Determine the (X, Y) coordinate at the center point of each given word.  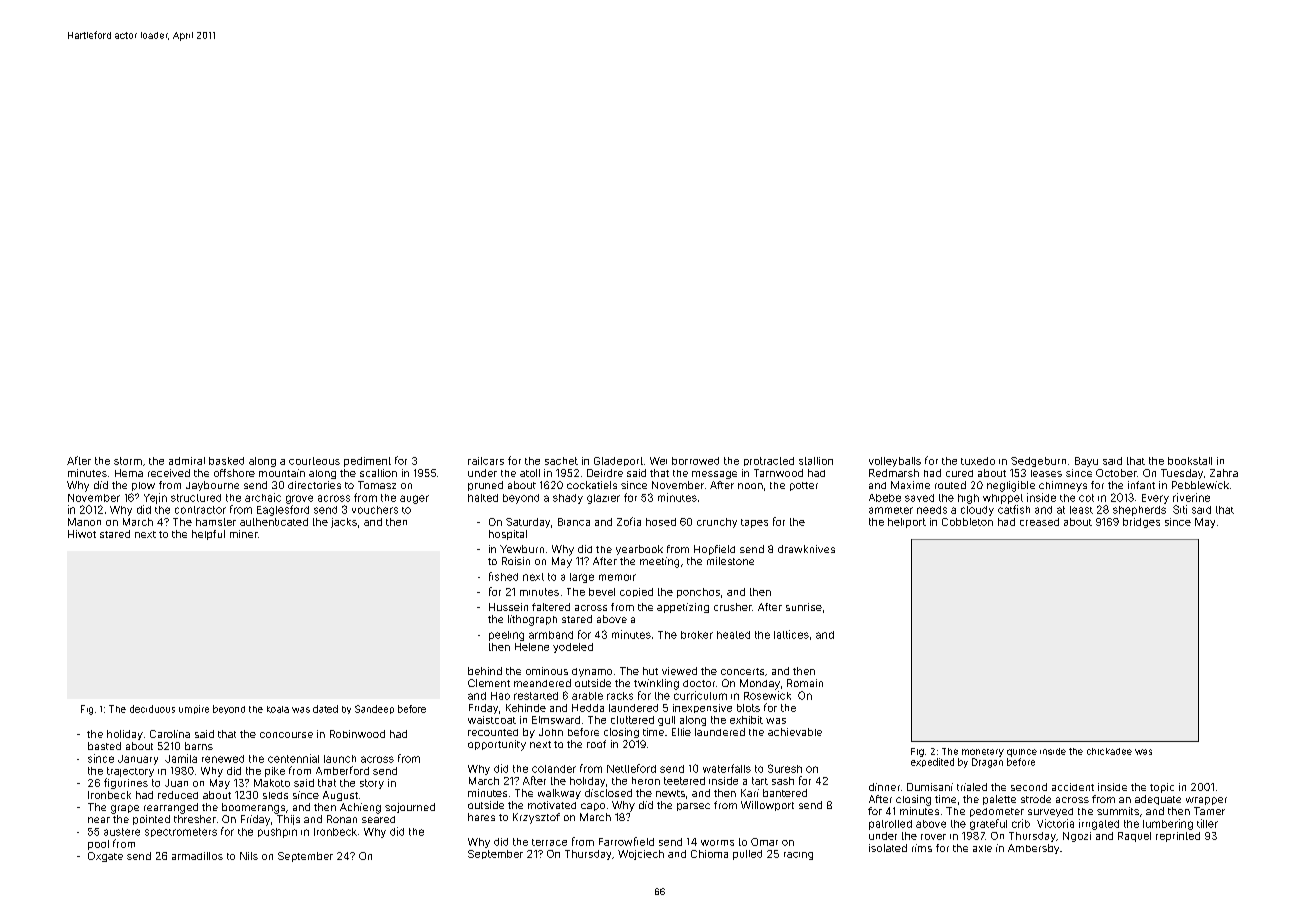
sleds (275, 795)
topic (1162, 788)
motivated (552, 805)
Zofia (629, 521)
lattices (791, 634)
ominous (547, 671)
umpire (194, 709)
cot (1086, 498)
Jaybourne (212, 486)
